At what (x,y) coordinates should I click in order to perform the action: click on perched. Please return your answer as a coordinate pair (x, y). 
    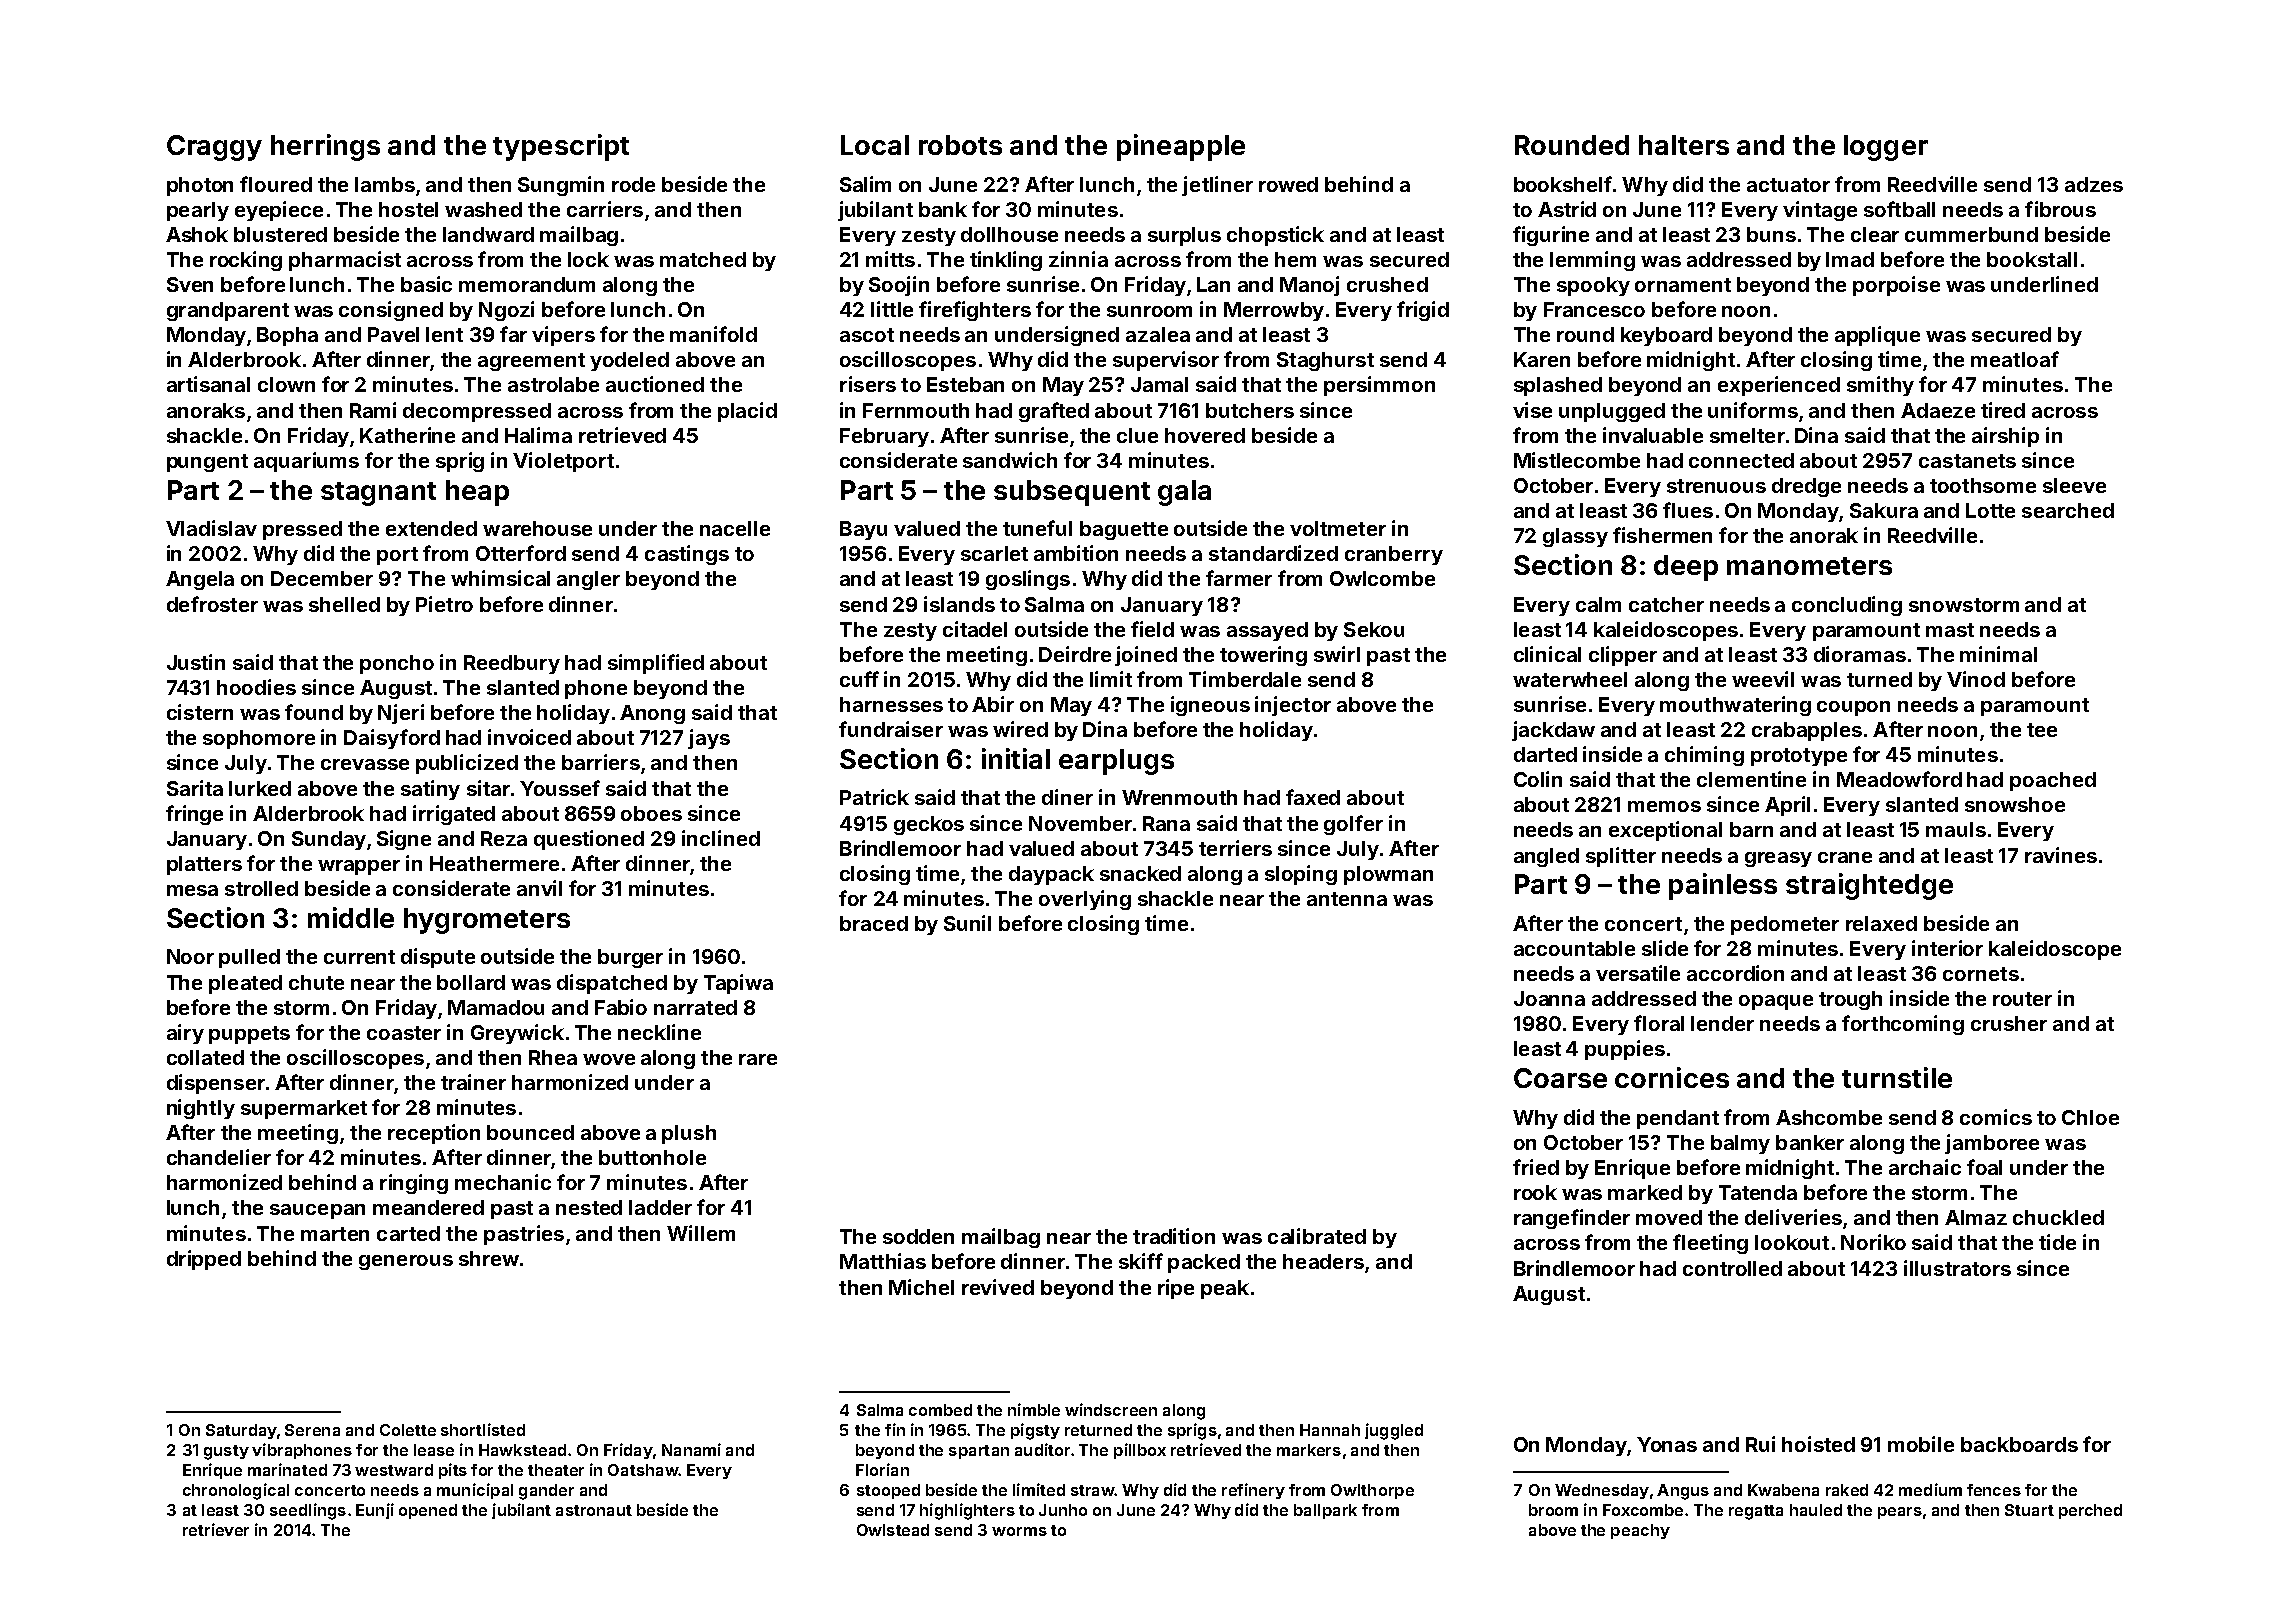
    Looking at the image, I should click on (2090, 1511).
